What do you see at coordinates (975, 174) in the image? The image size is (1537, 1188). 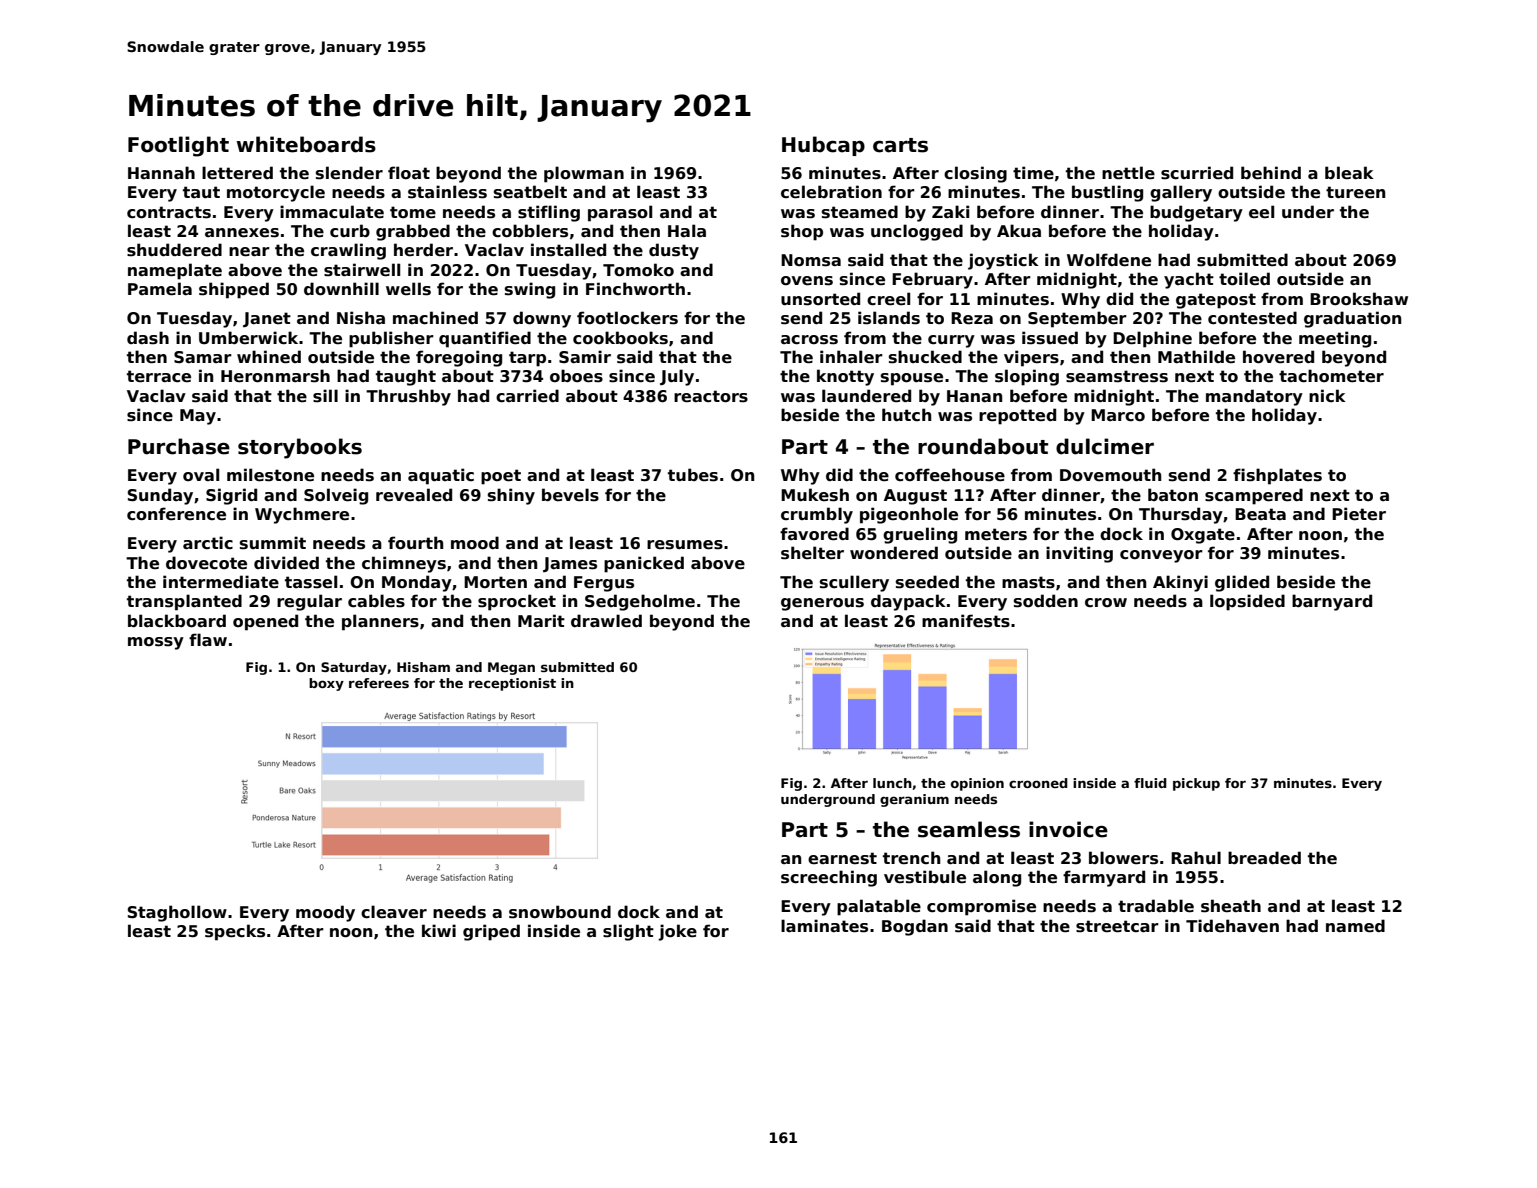 I see `closing` at bounding box center [975, 174].
